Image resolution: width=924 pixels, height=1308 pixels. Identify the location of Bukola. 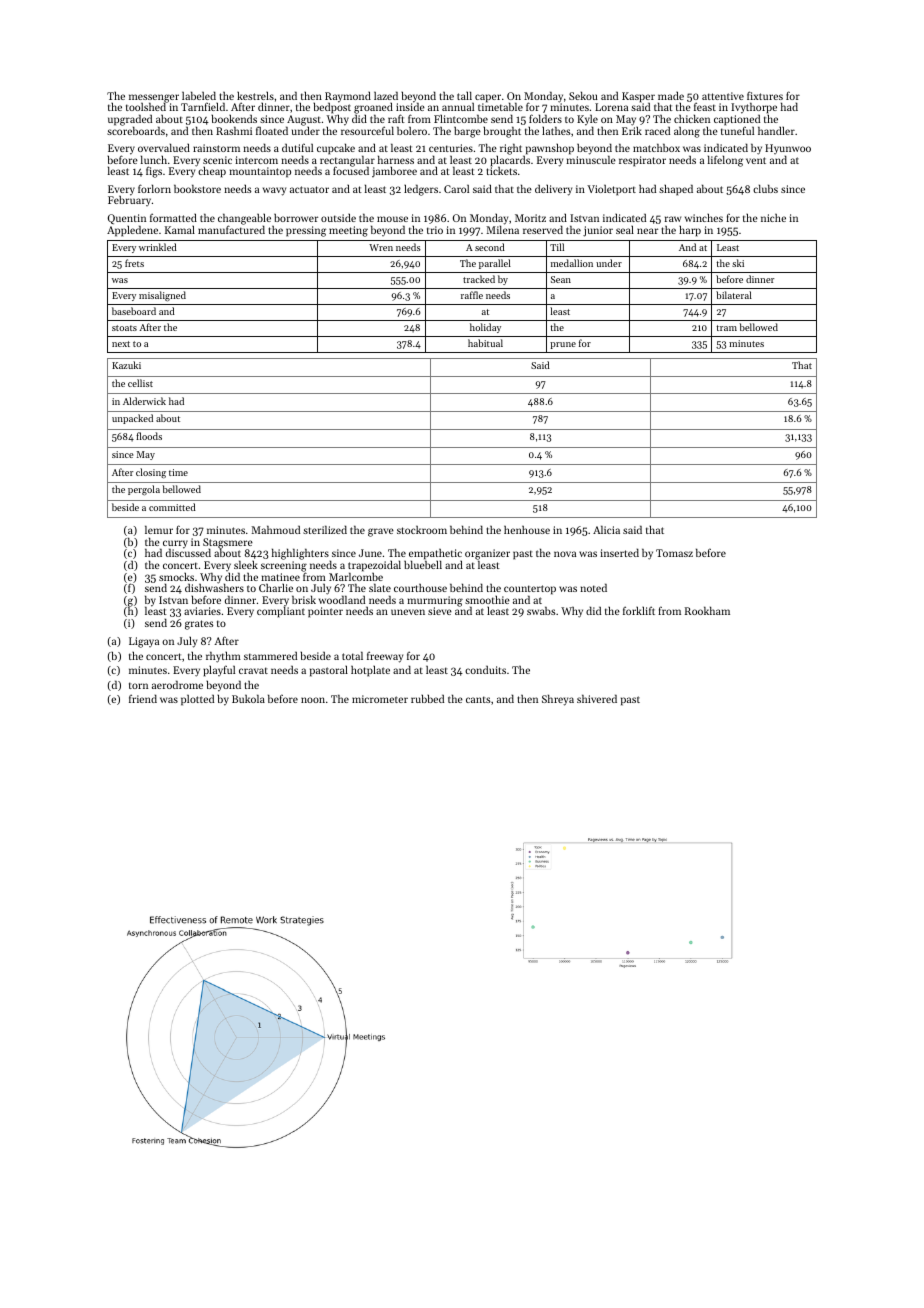
(248, 698).
